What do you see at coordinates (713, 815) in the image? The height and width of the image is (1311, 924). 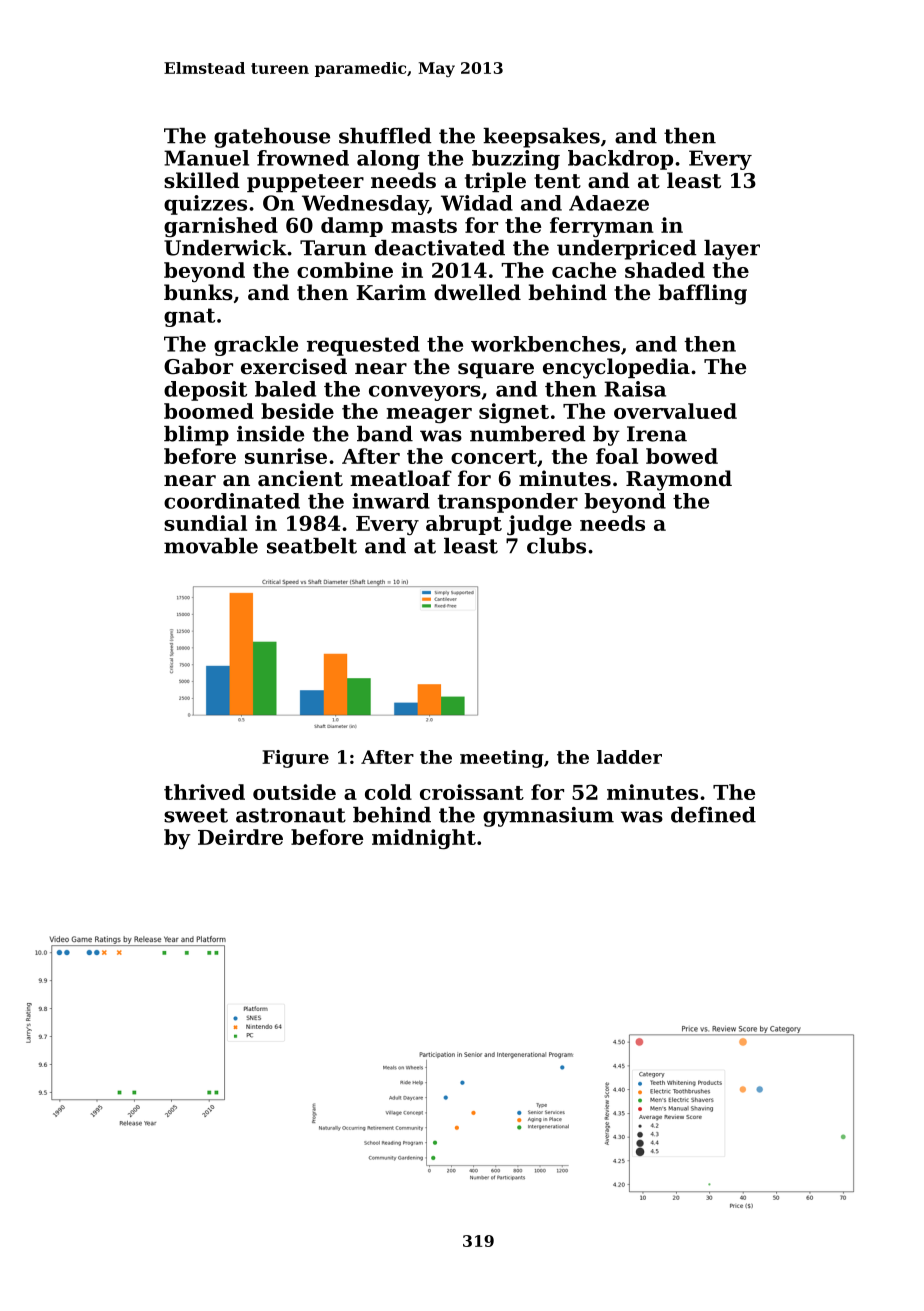 I see `defined` at bounding box center [713, 815].
